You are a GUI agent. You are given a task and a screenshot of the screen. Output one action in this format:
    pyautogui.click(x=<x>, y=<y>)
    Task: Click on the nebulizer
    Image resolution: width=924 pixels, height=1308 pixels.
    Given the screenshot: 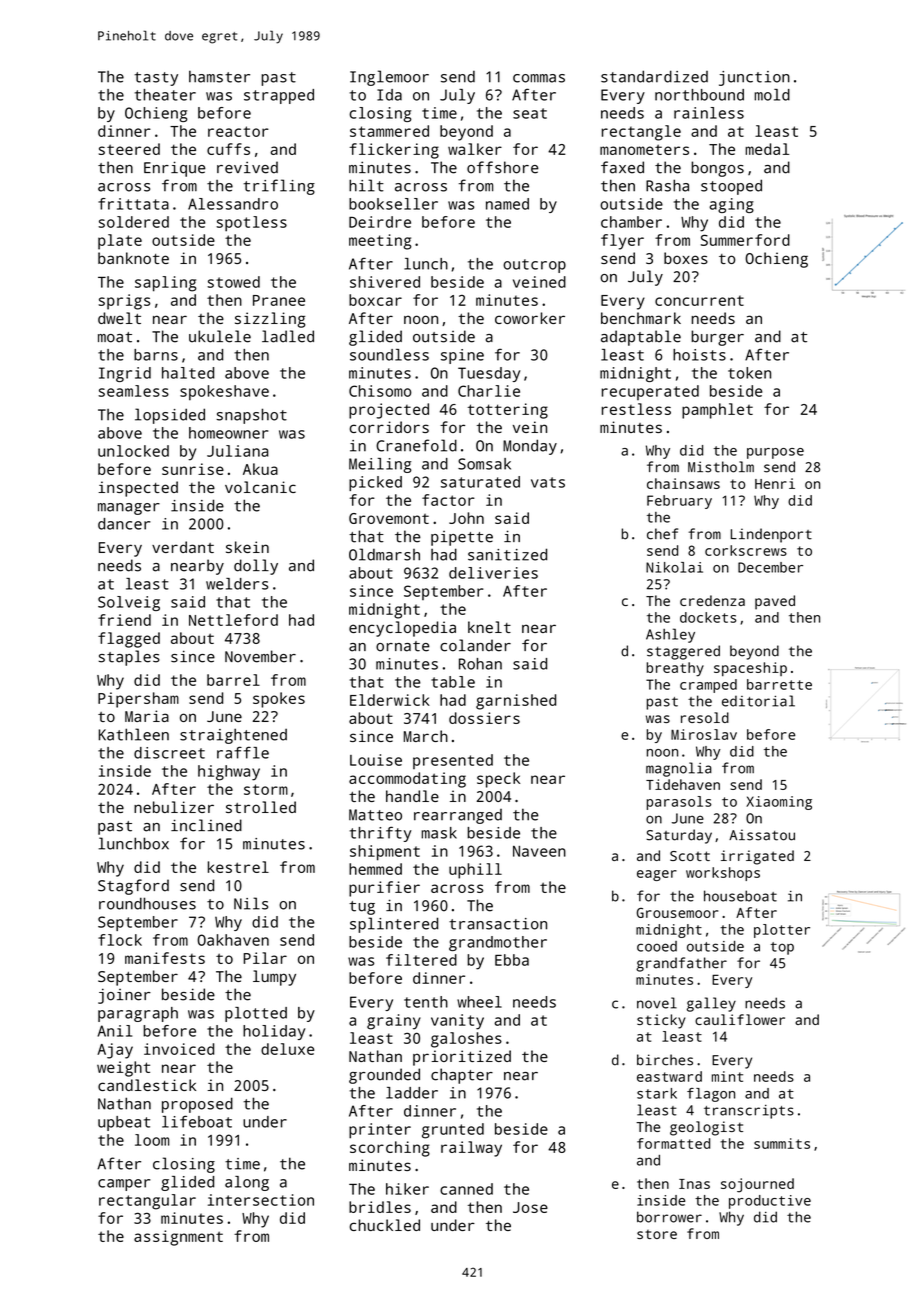 What is the action you would take?
    pyautogui.click(x=174, y=807)
